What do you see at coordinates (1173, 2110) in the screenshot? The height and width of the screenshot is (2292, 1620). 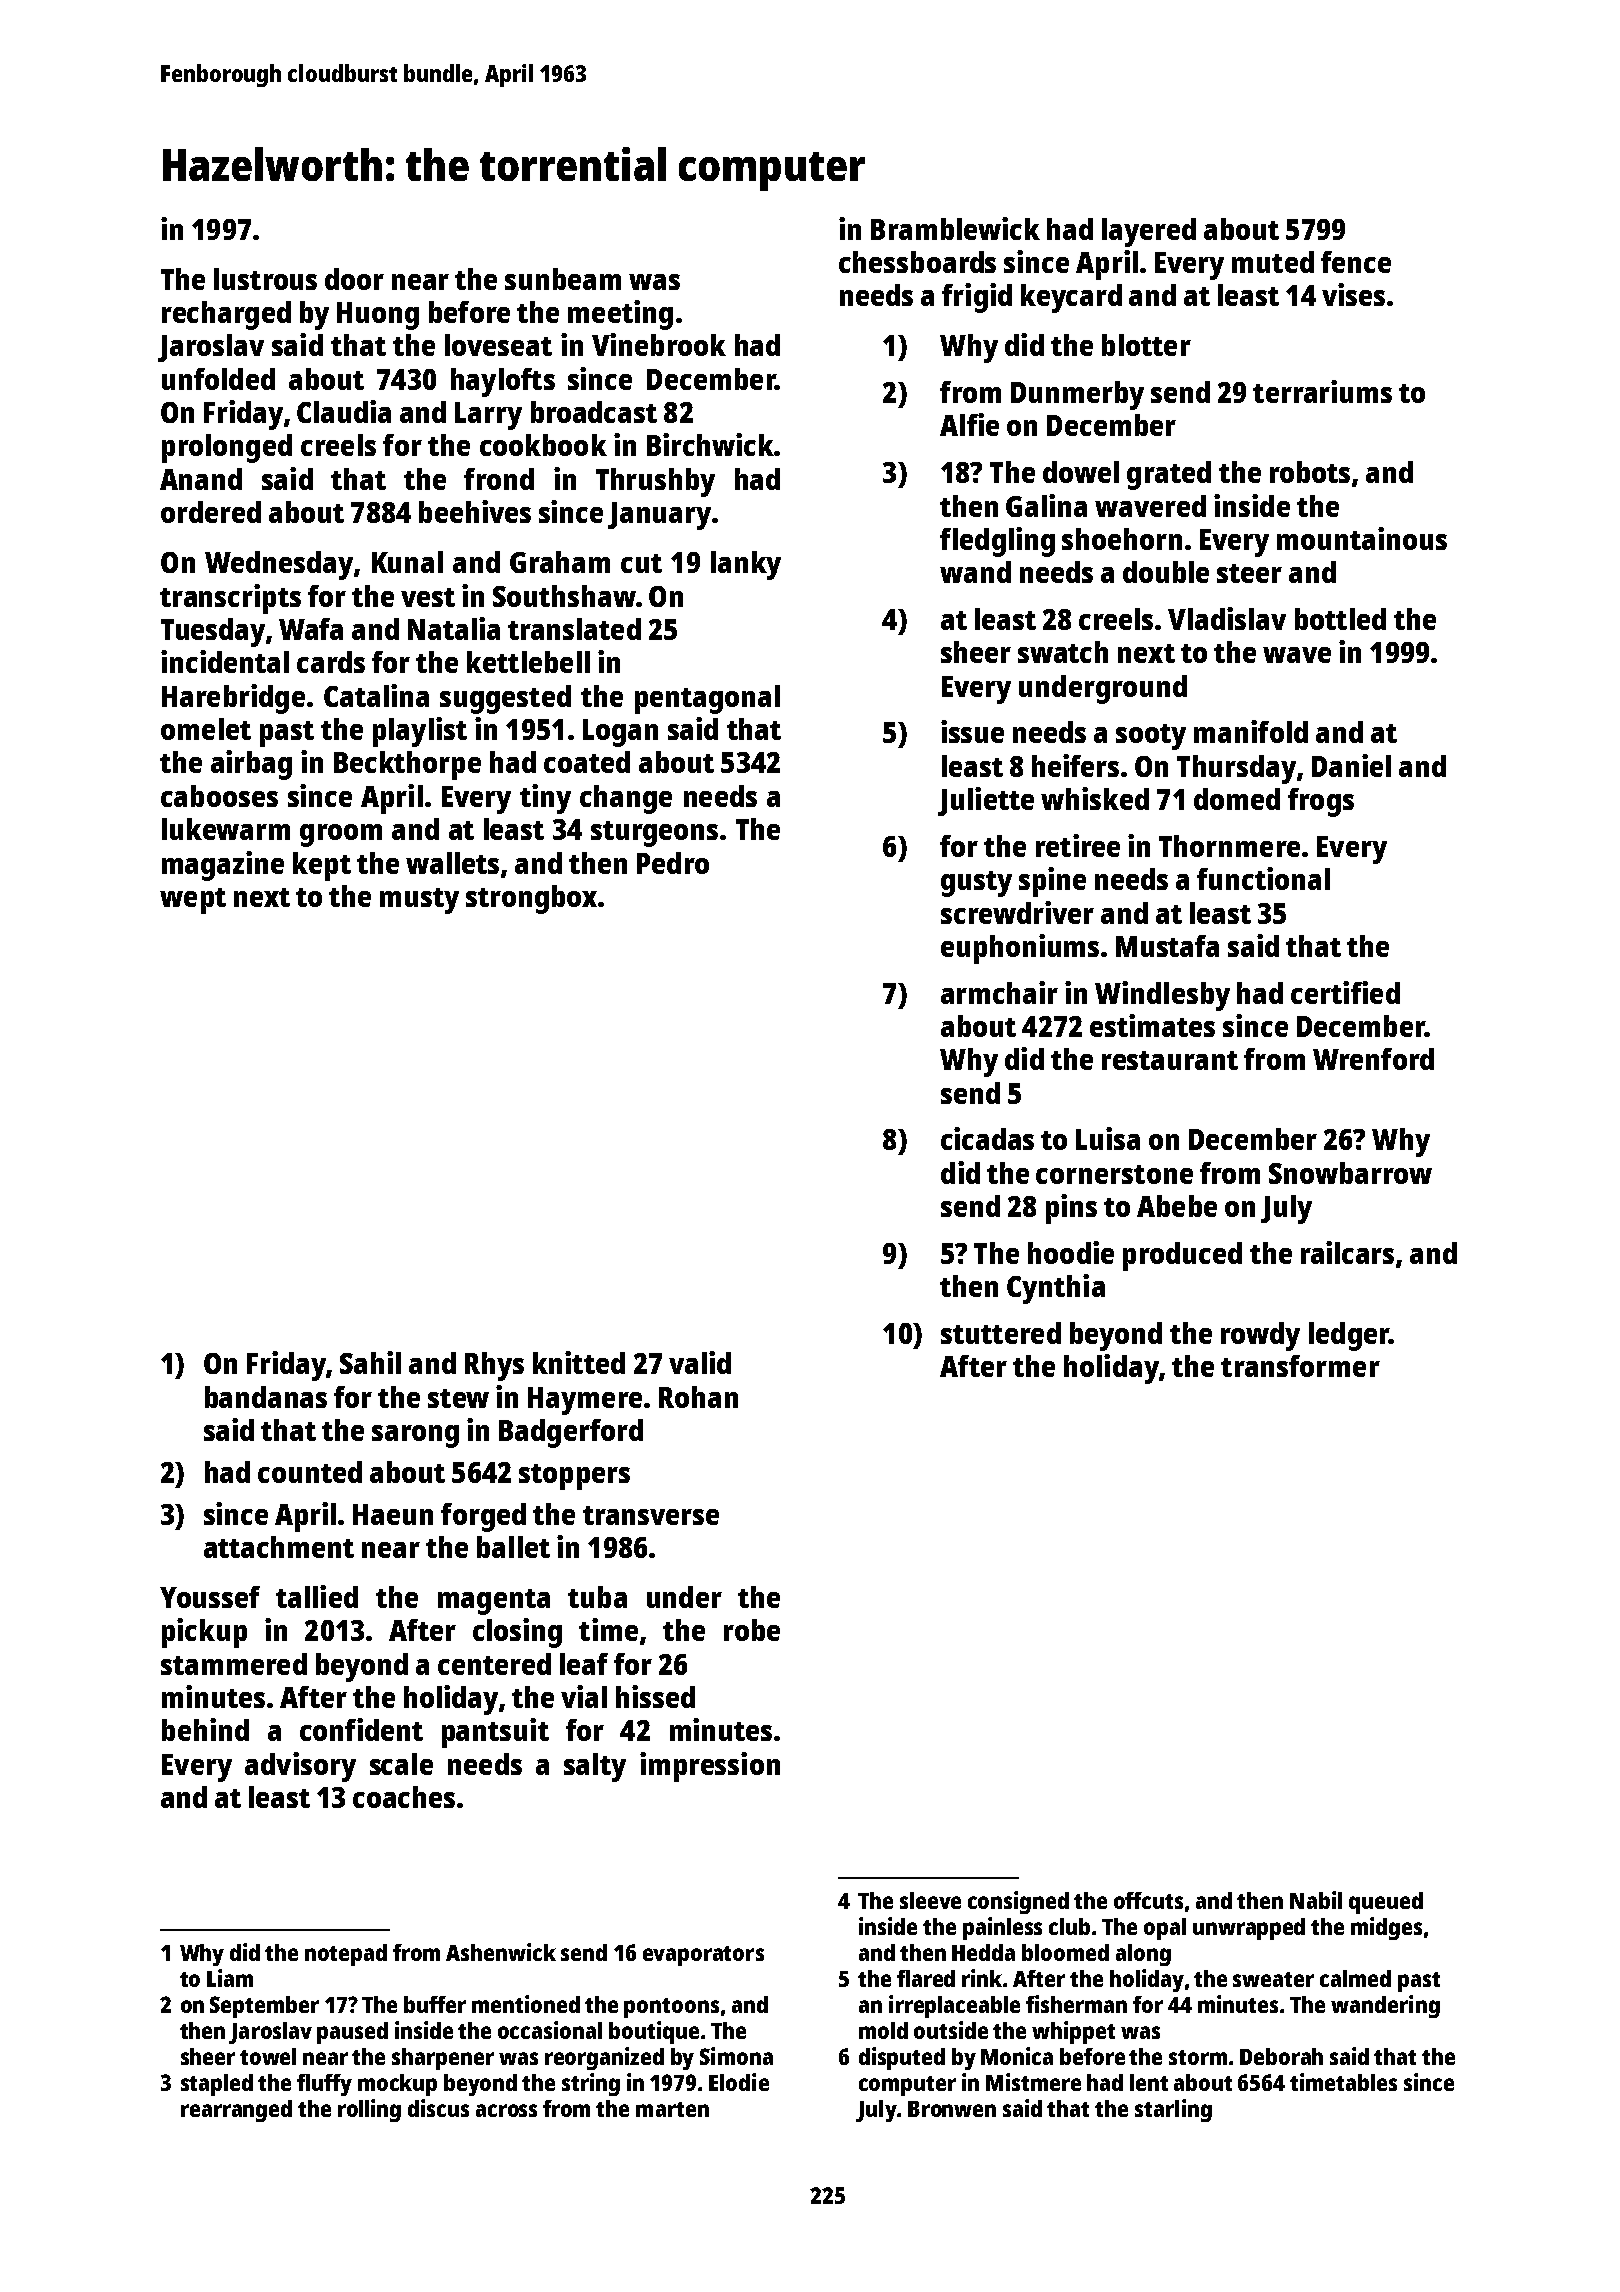 I see `starling` at bounding box center [1173, 2110].
